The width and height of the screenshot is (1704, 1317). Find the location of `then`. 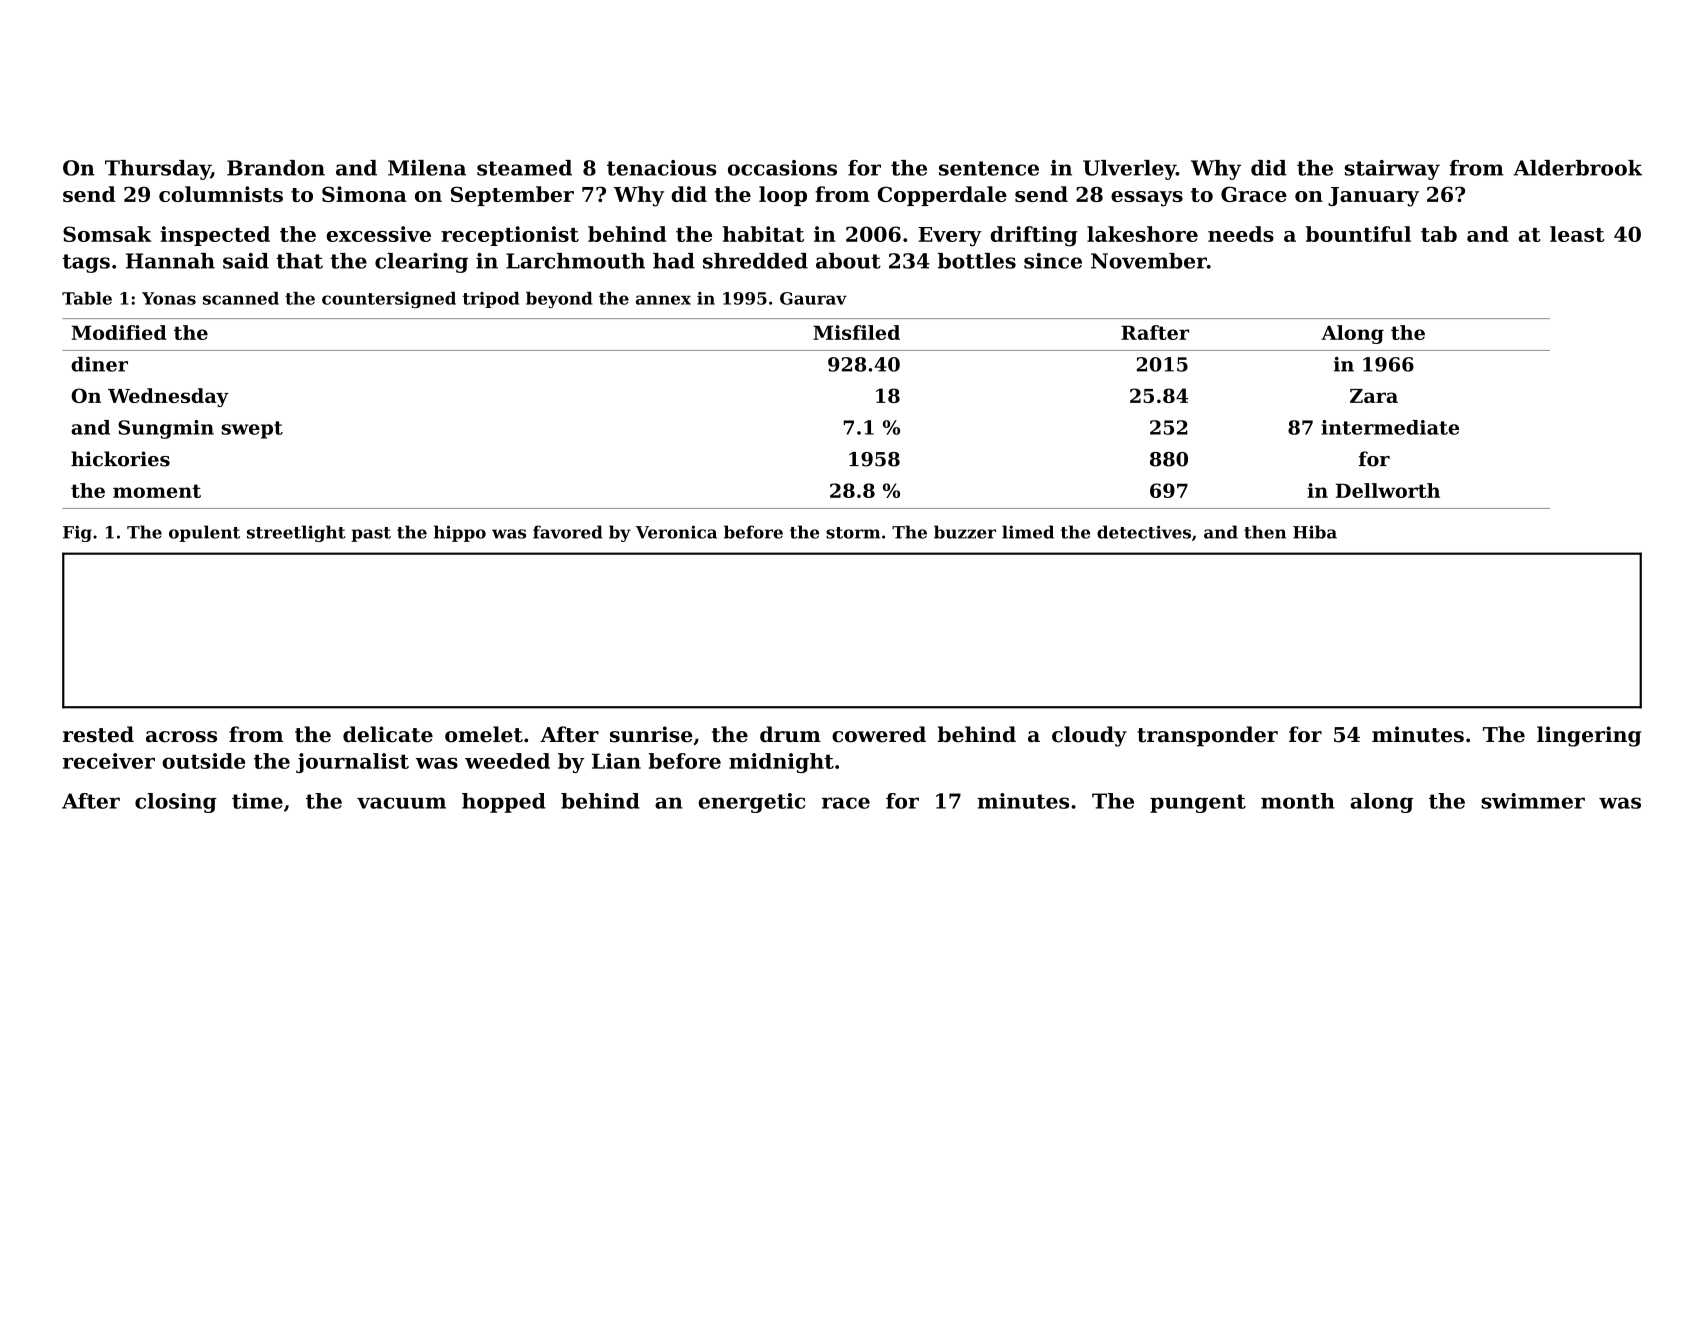

then is located at coordinates (1265, 532).
